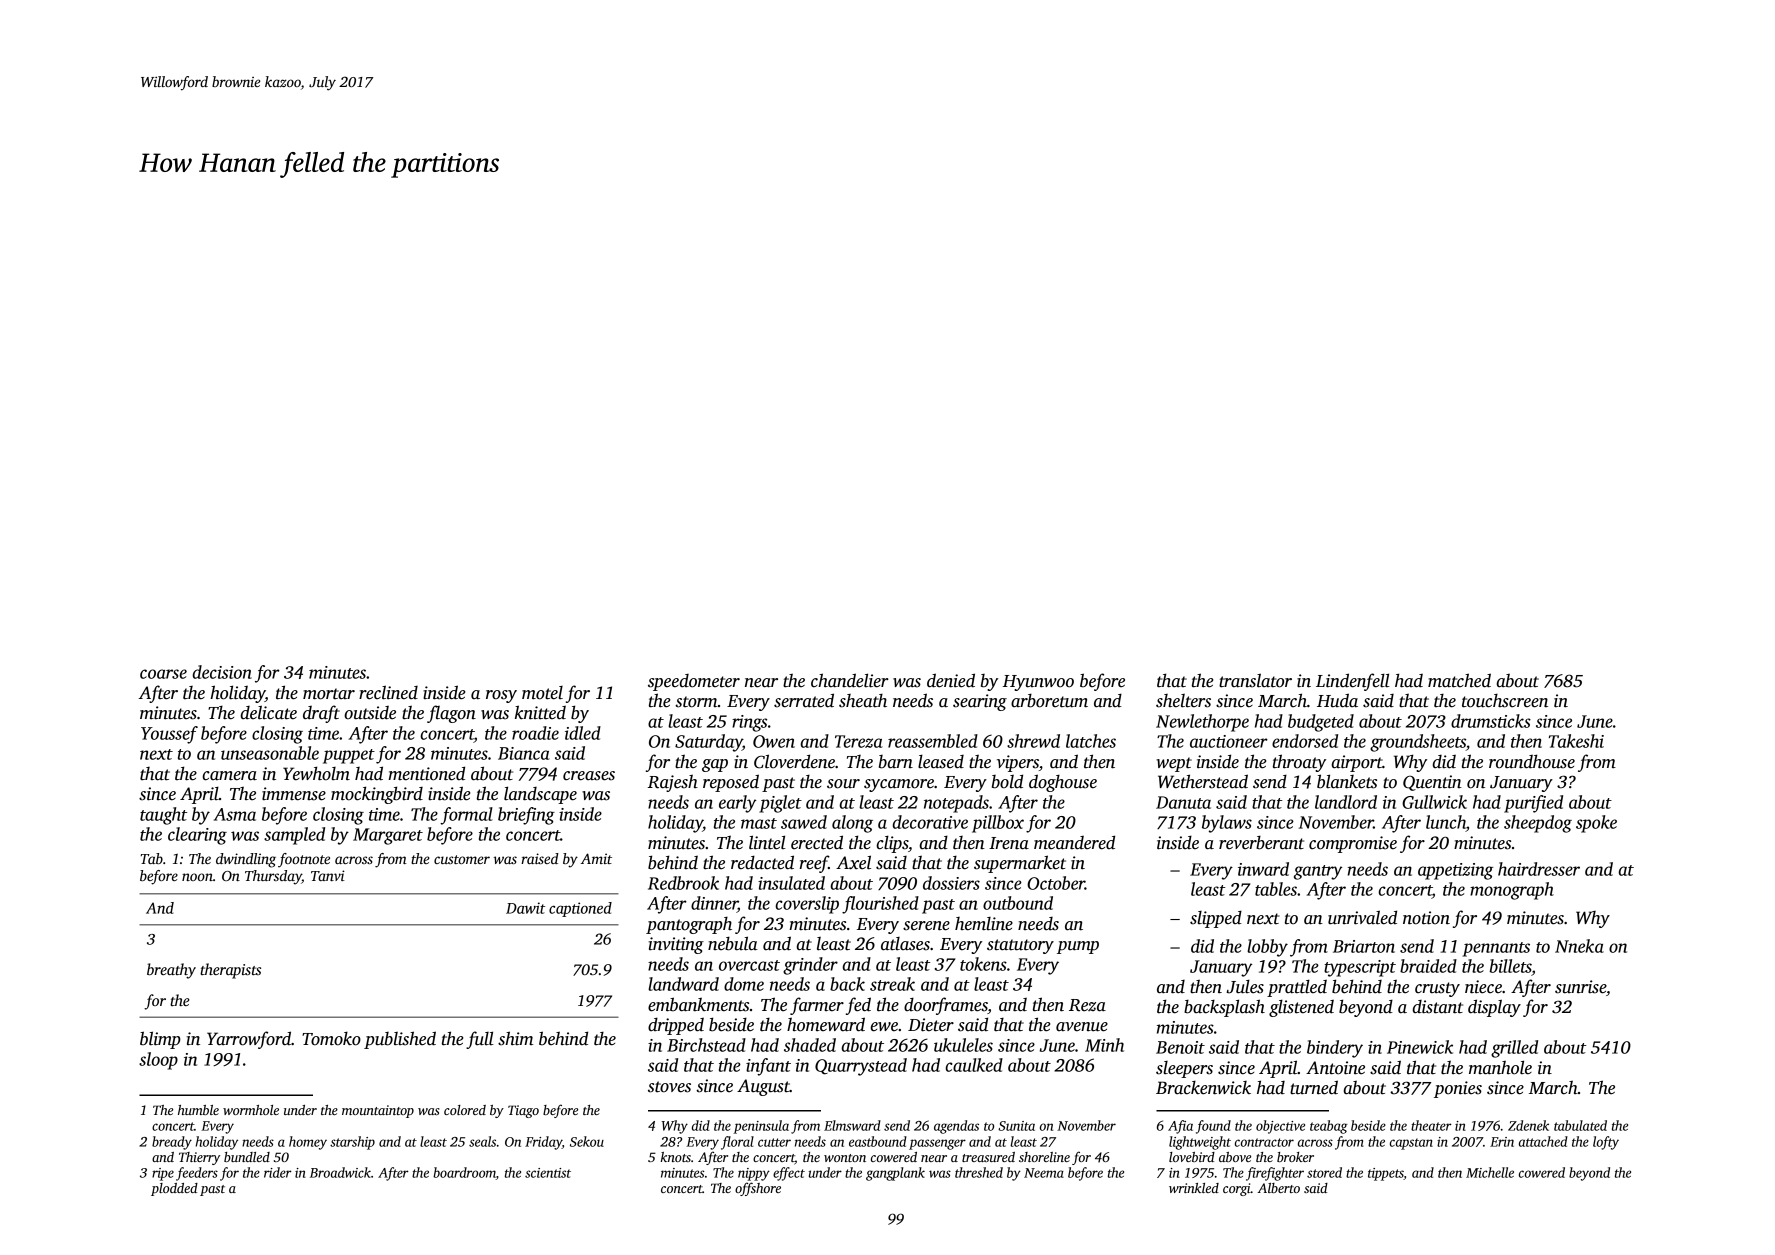 This screenshot has height=1255, width=1775. Describe the element at coordinates (525, 908) in the screenshot. I see `Dawit` at that location.
